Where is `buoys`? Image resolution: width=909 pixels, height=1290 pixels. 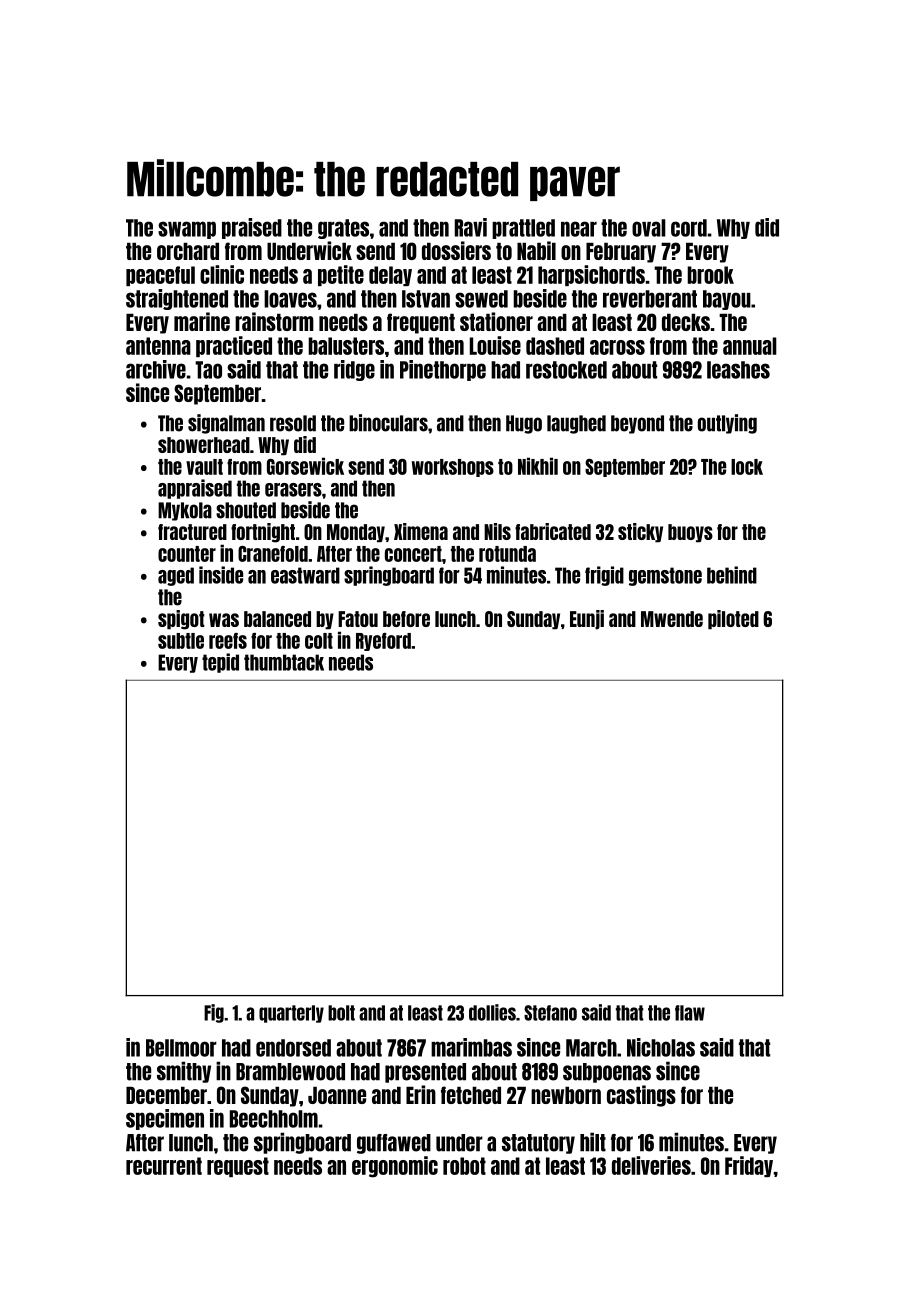
buoys is located at coordinates (690, 533).
